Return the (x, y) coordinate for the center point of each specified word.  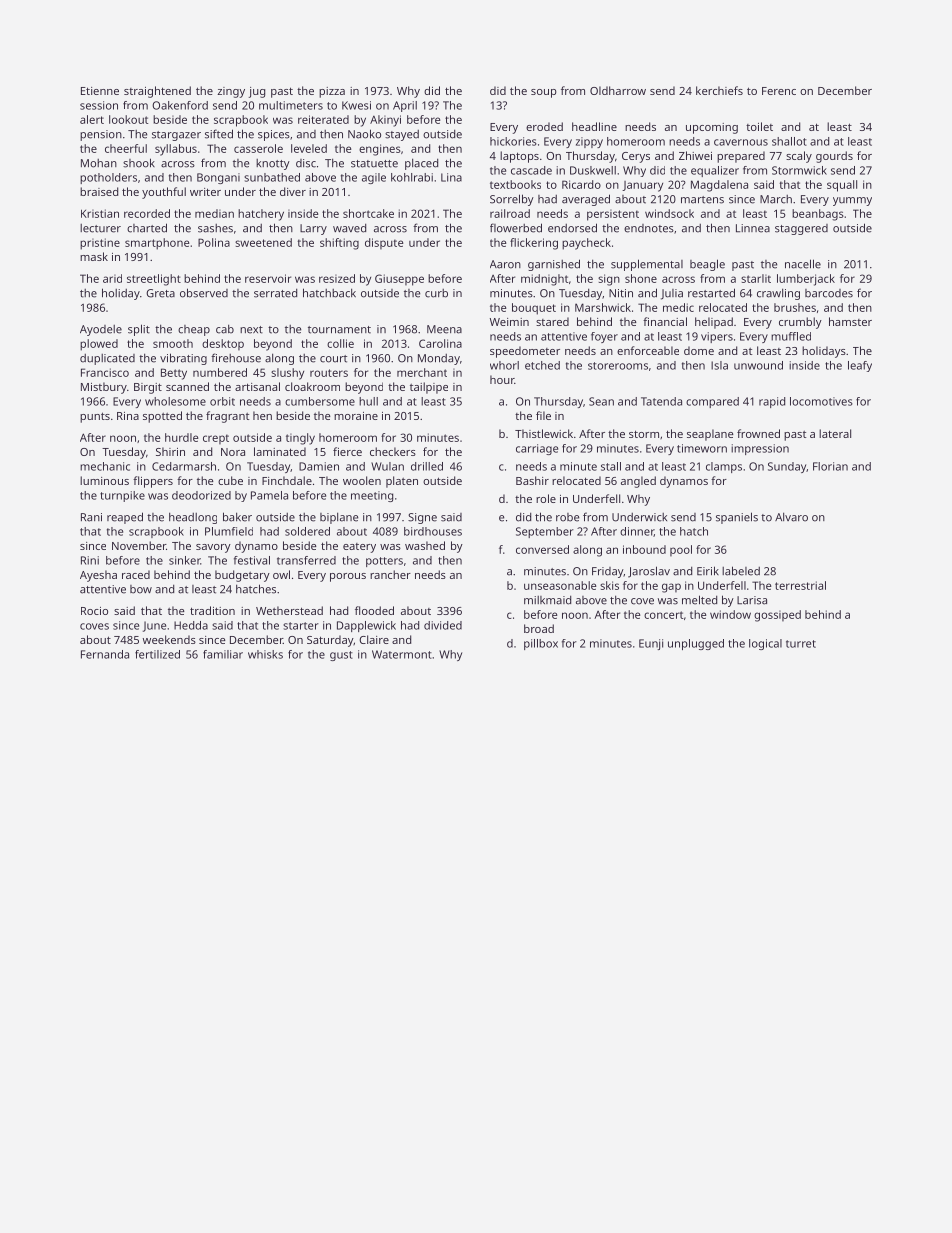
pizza (332, 92)
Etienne (100, 91)
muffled (791, 336)
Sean (601, 401)
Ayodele (101, 330)
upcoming (712, 128)
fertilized (157, 654)
